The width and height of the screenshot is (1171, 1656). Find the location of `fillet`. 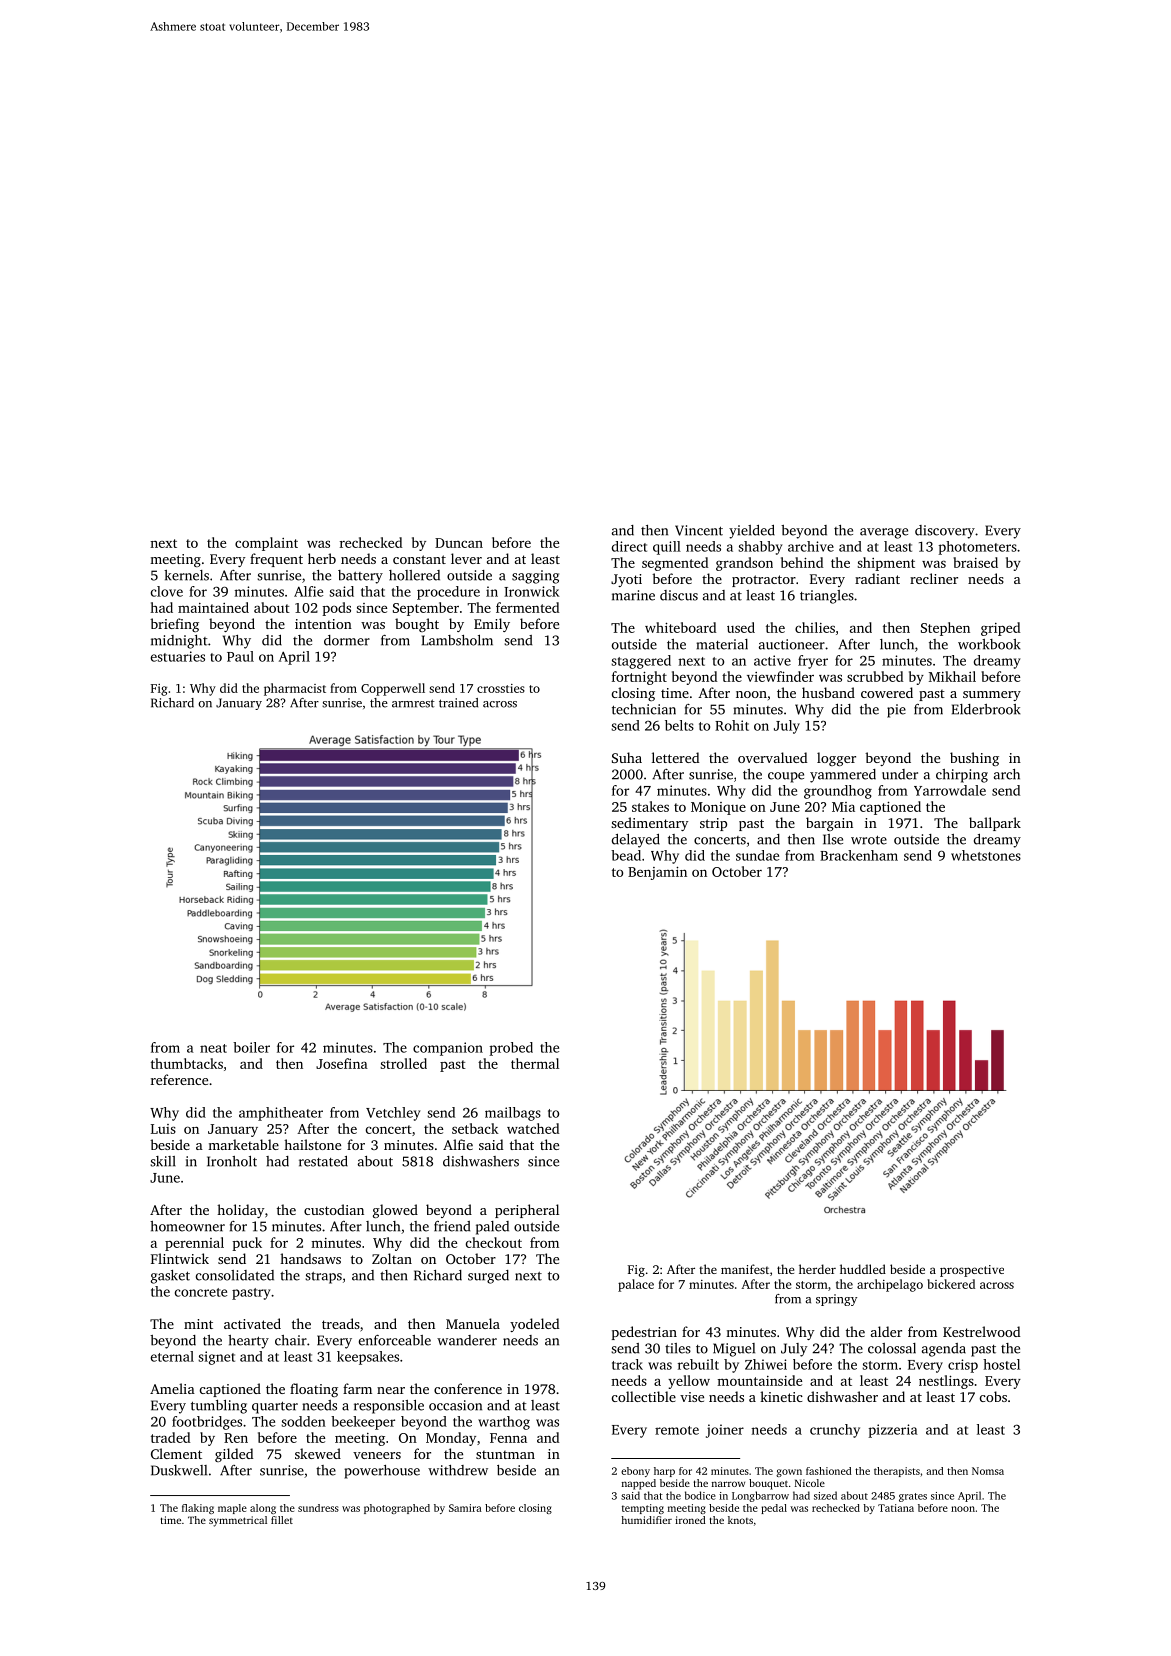

fillet is located at coordinates (282, 1520).
